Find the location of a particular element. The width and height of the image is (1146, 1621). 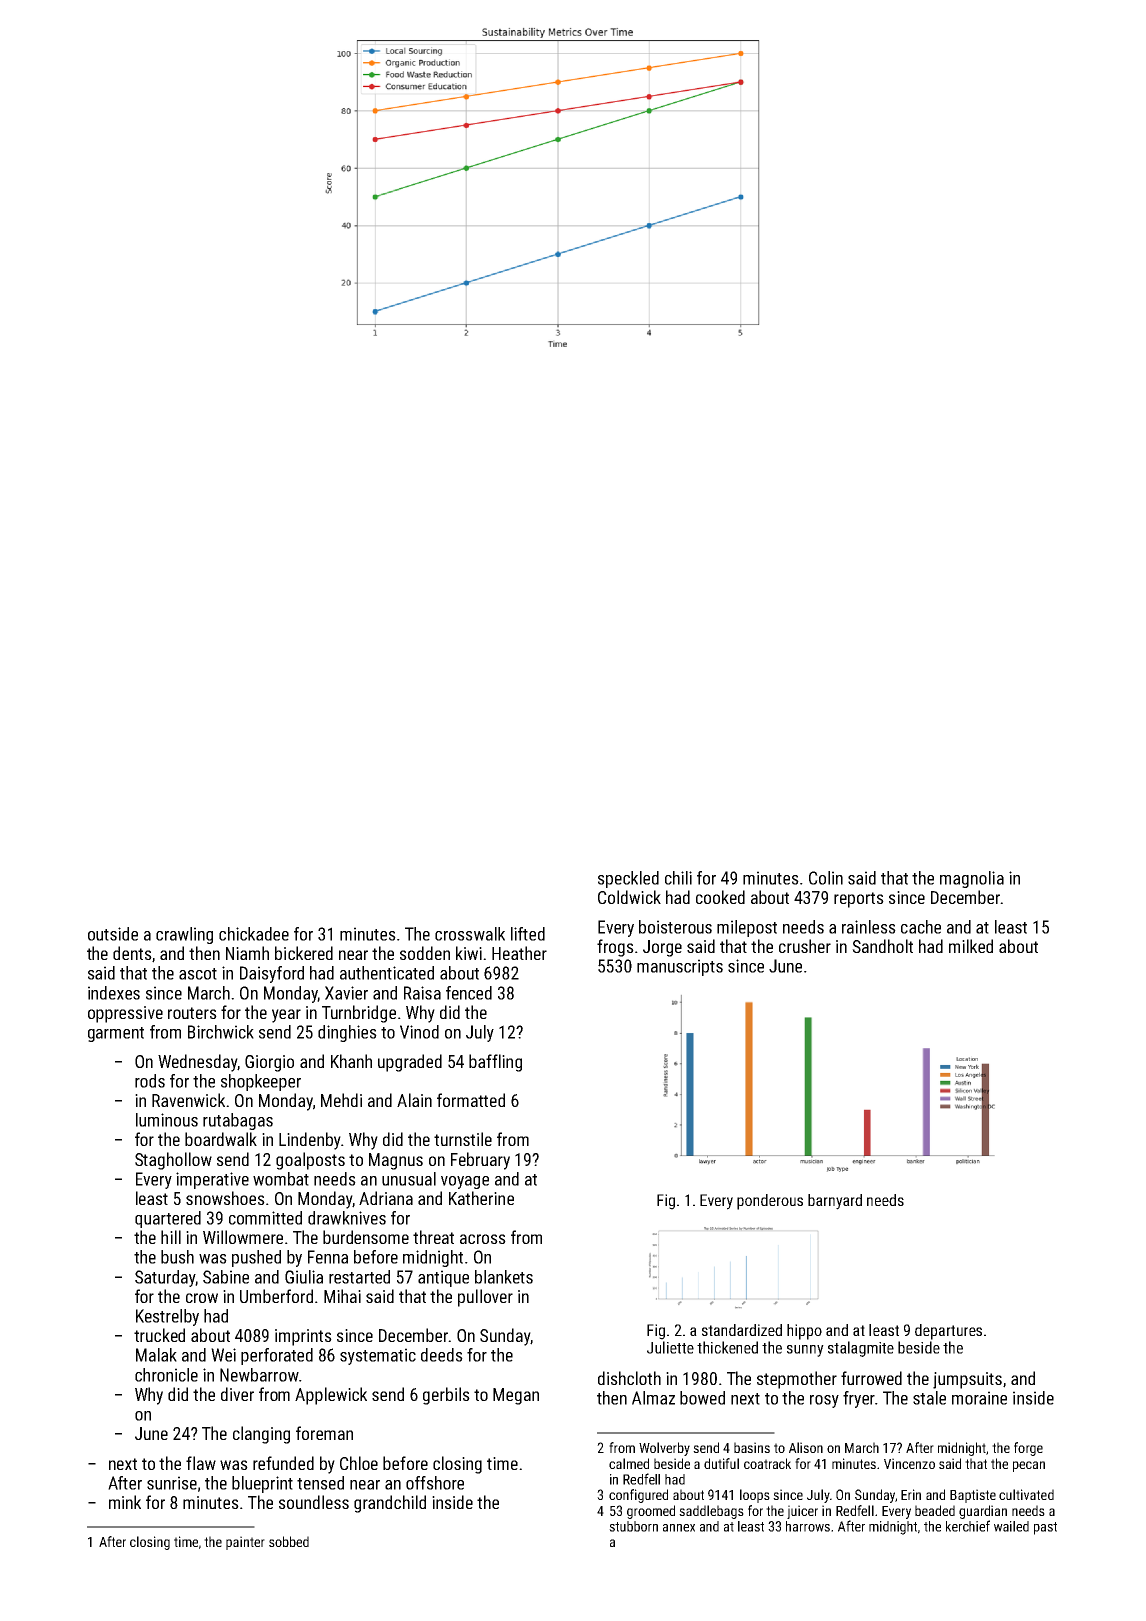

painter is located at coordinates (245, 1543).
